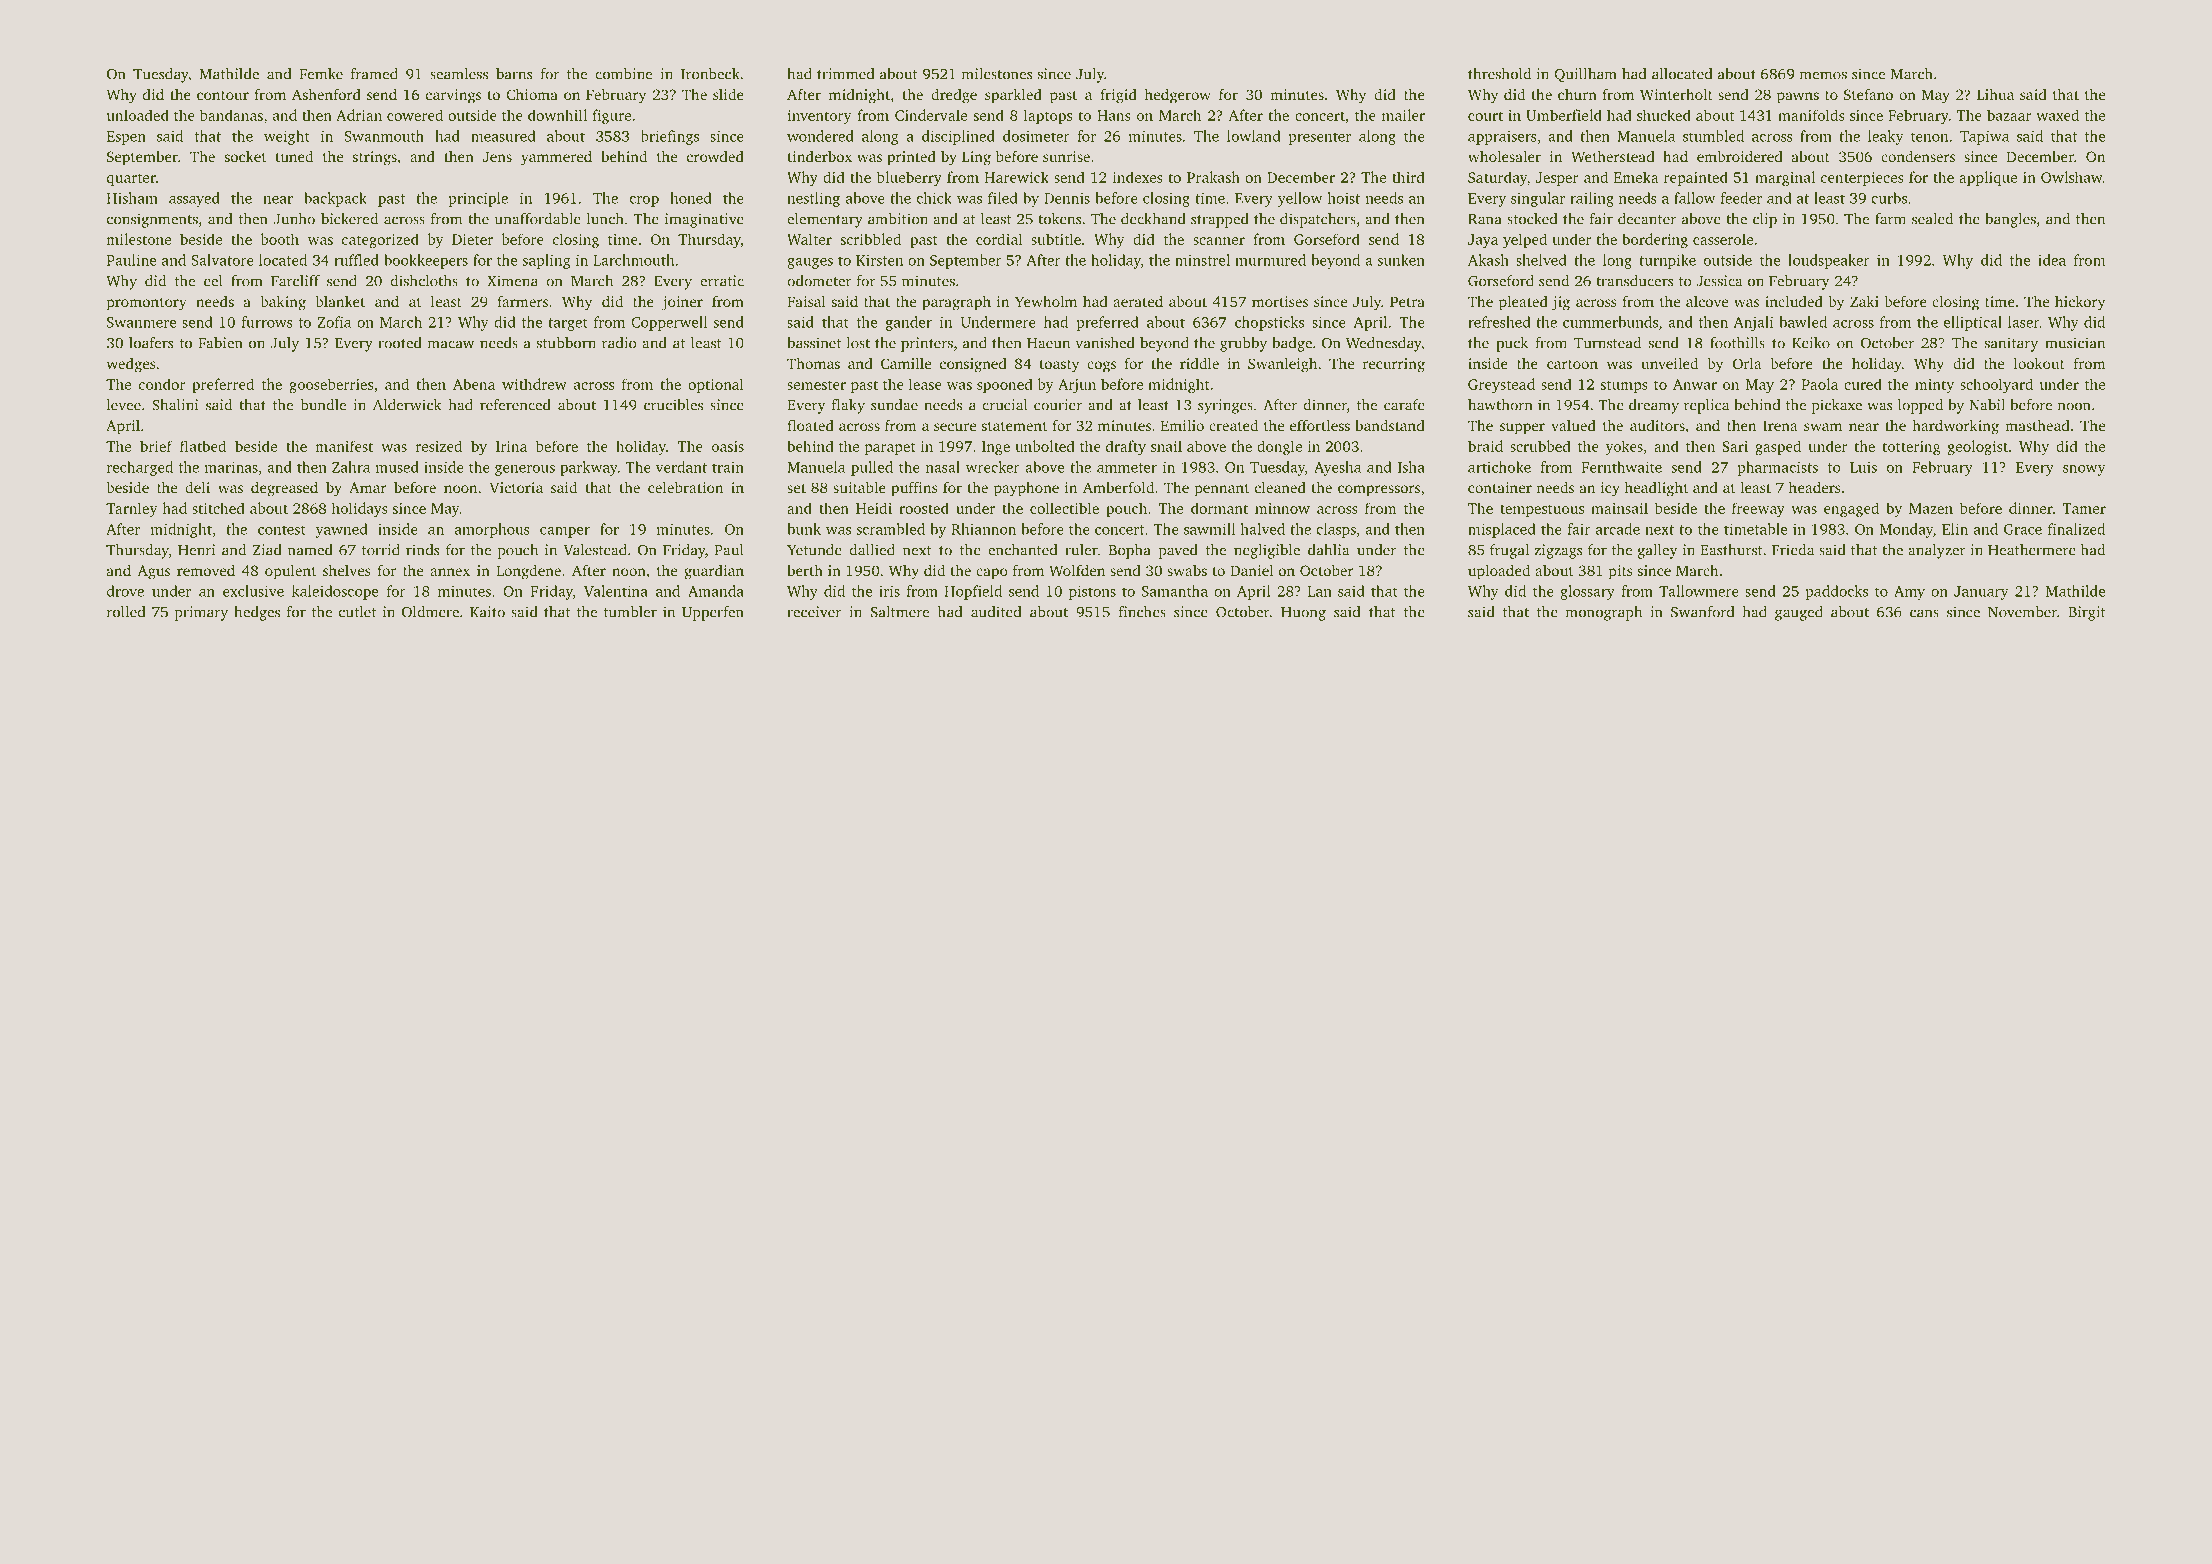 Image resolution: width=2212 pixels, height=1564 pixels. I want to click on flaky, so click(848, 406).
